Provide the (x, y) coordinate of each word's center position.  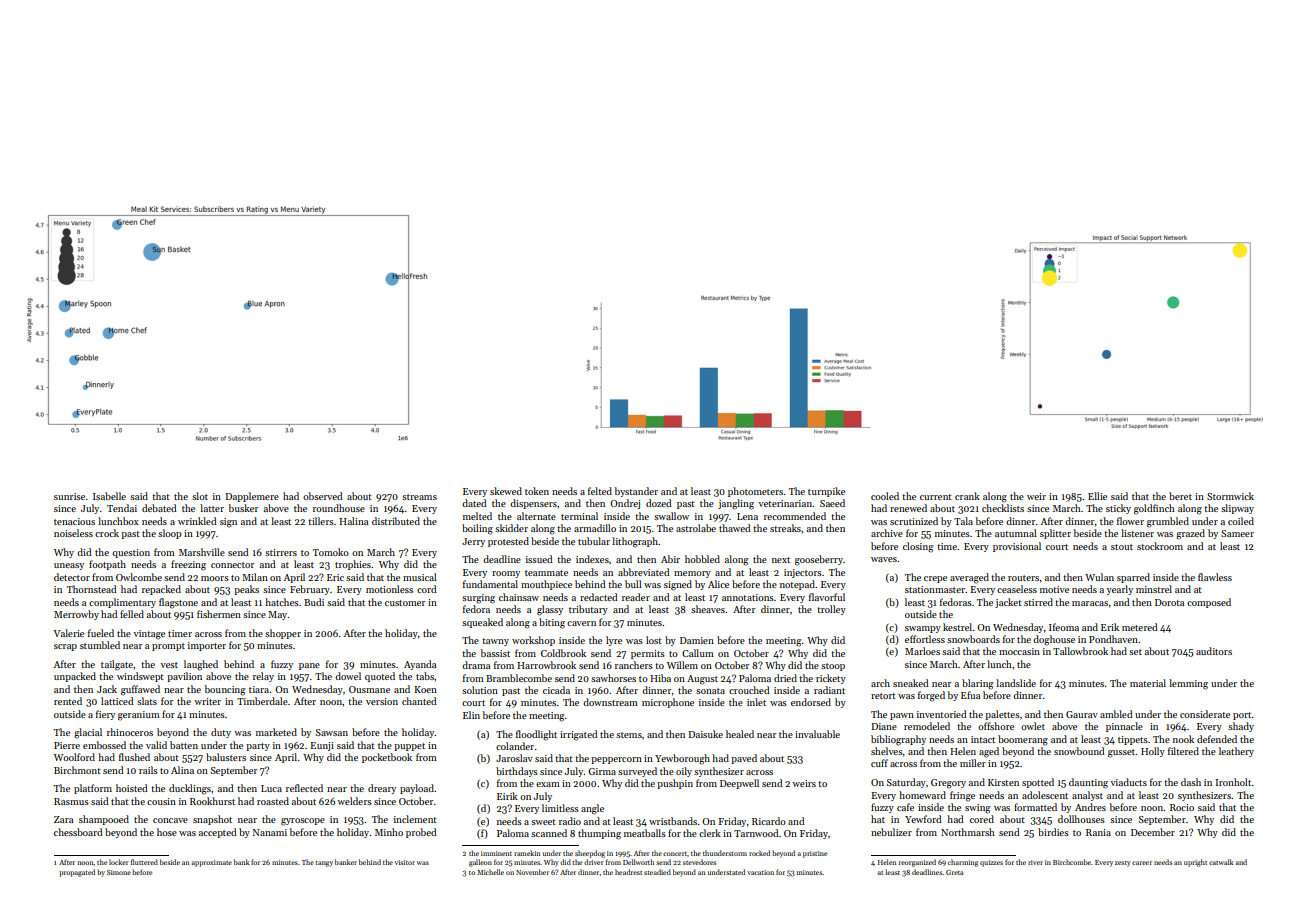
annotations (748, 597)
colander (515, 746)
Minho (389, 832)
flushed (134, 757)
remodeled (927, 726)
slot (200, 496)
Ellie (1097, 496)
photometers (755, 492)
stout (1122, 547)
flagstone (178, 603)
